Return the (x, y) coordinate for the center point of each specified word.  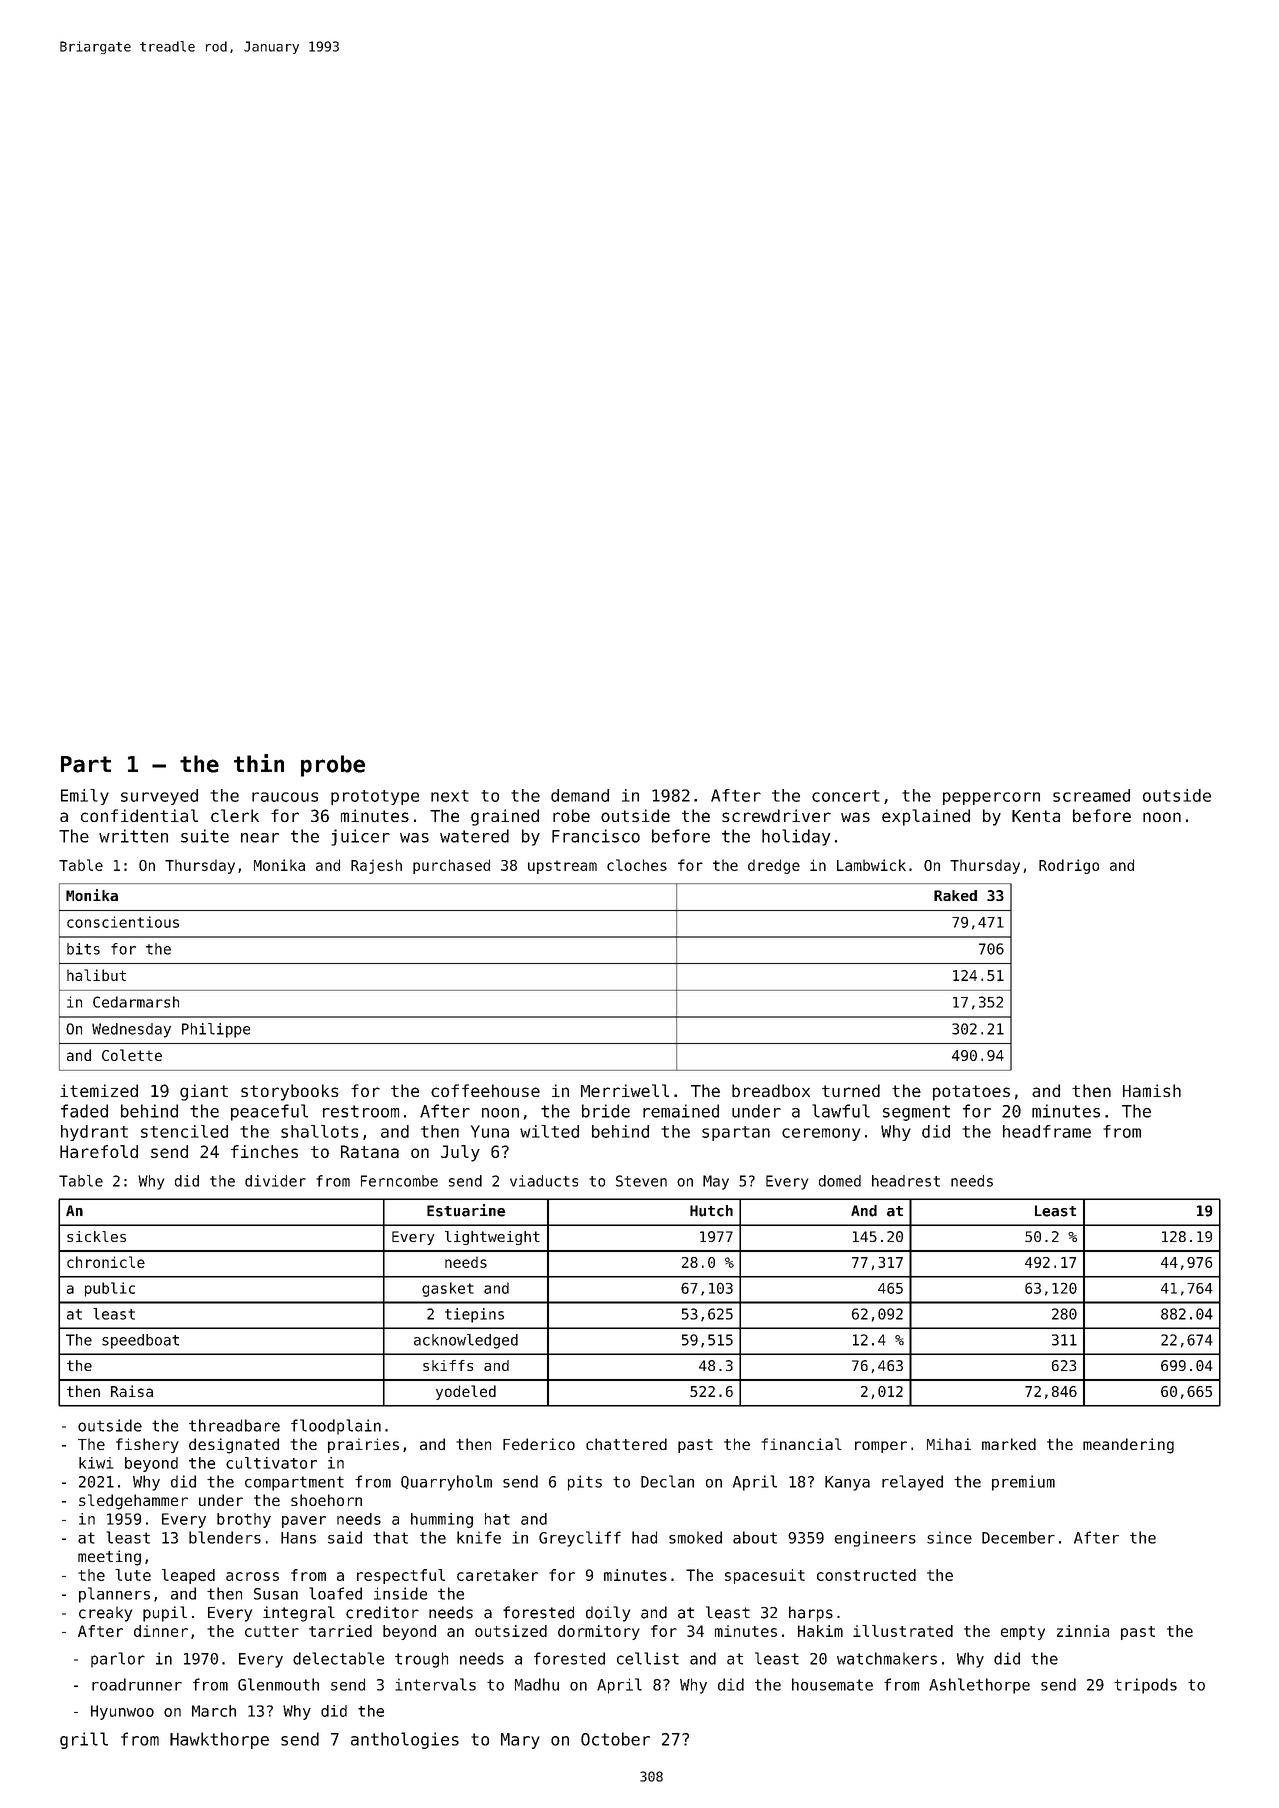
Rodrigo (1069, 866)
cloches (637, 865)
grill (84, 1740)
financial (801, 1444)
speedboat (140, 1341)
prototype (375, 797)
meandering (1128, 1446)
